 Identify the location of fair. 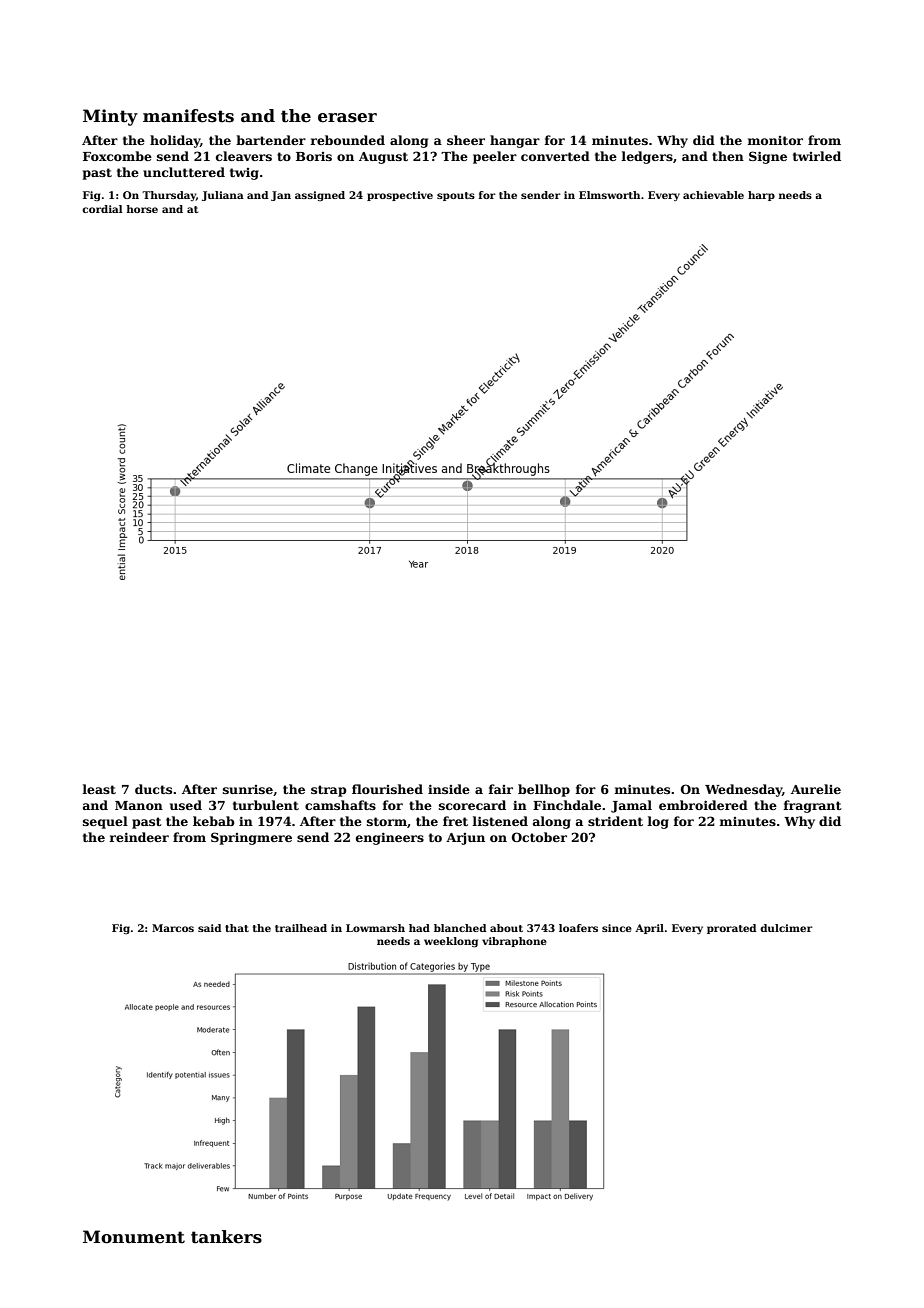
(501, 789).
